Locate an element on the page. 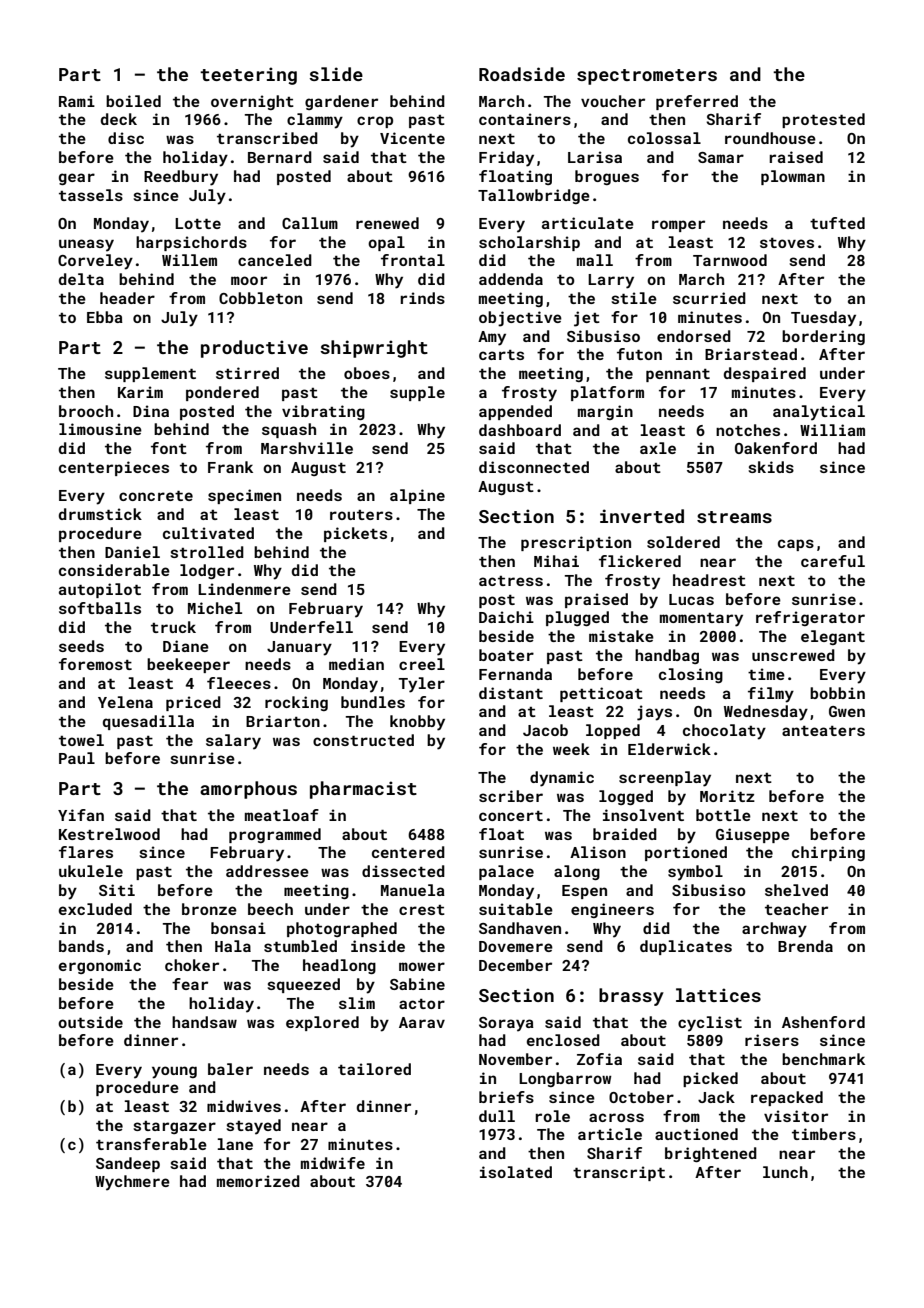  Brenda is located at coordinates (805, 946).
